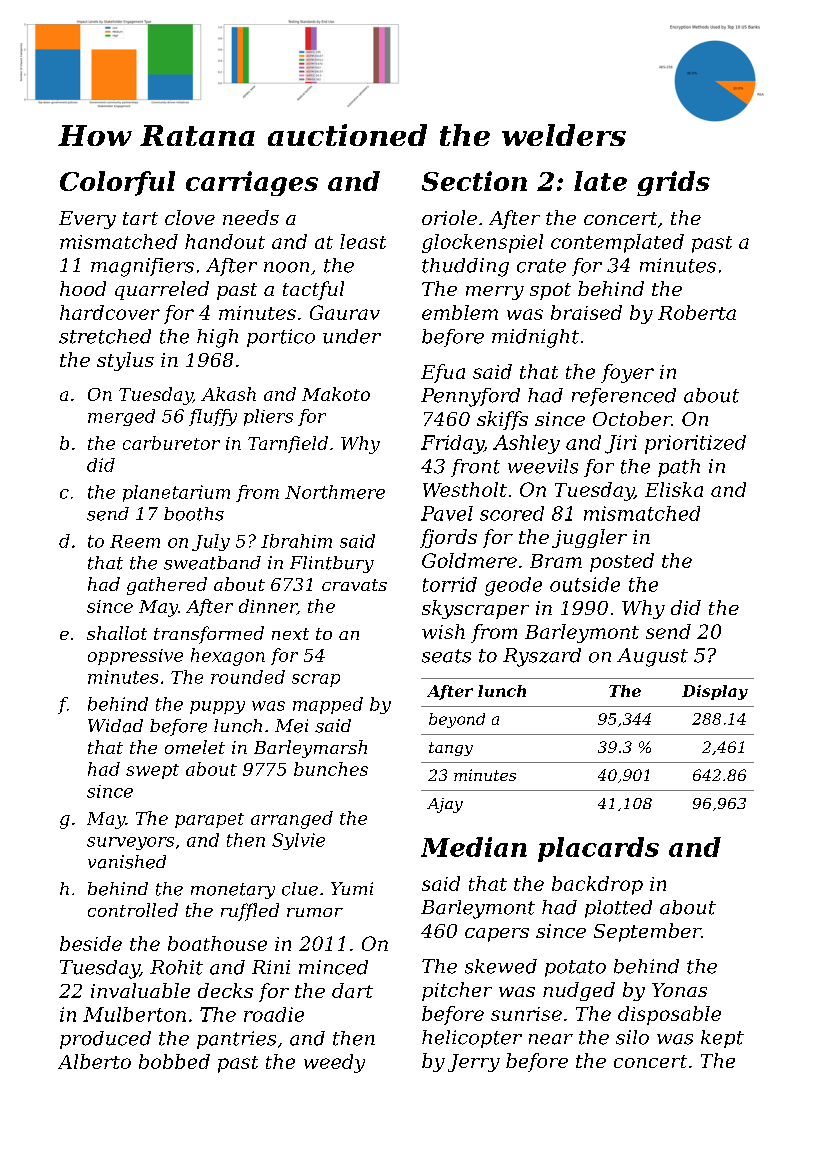  I want to click on Alberto, so click(94, 1061).
